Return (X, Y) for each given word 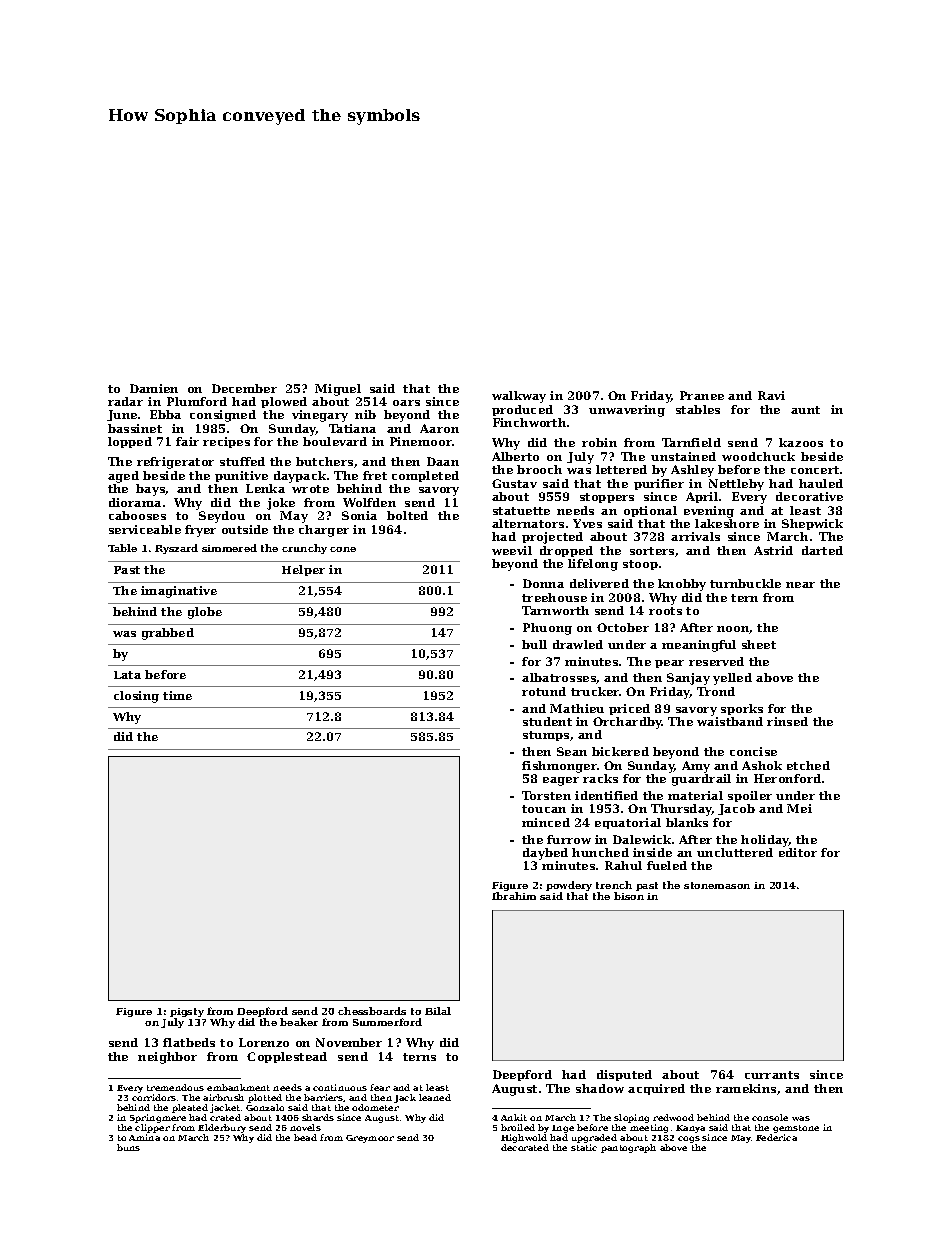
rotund (544, 691)
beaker (299, 1022)
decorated (525, 1147)
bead (305, 1137)
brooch (539, 469)
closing (136, 697)
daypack (300, 477)
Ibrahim (514, 896)
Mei (799, 808)
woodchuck (758, 456)
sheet (759, 644)
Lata (127, 675)
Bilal (438, 1011)
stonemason (717, 885)
